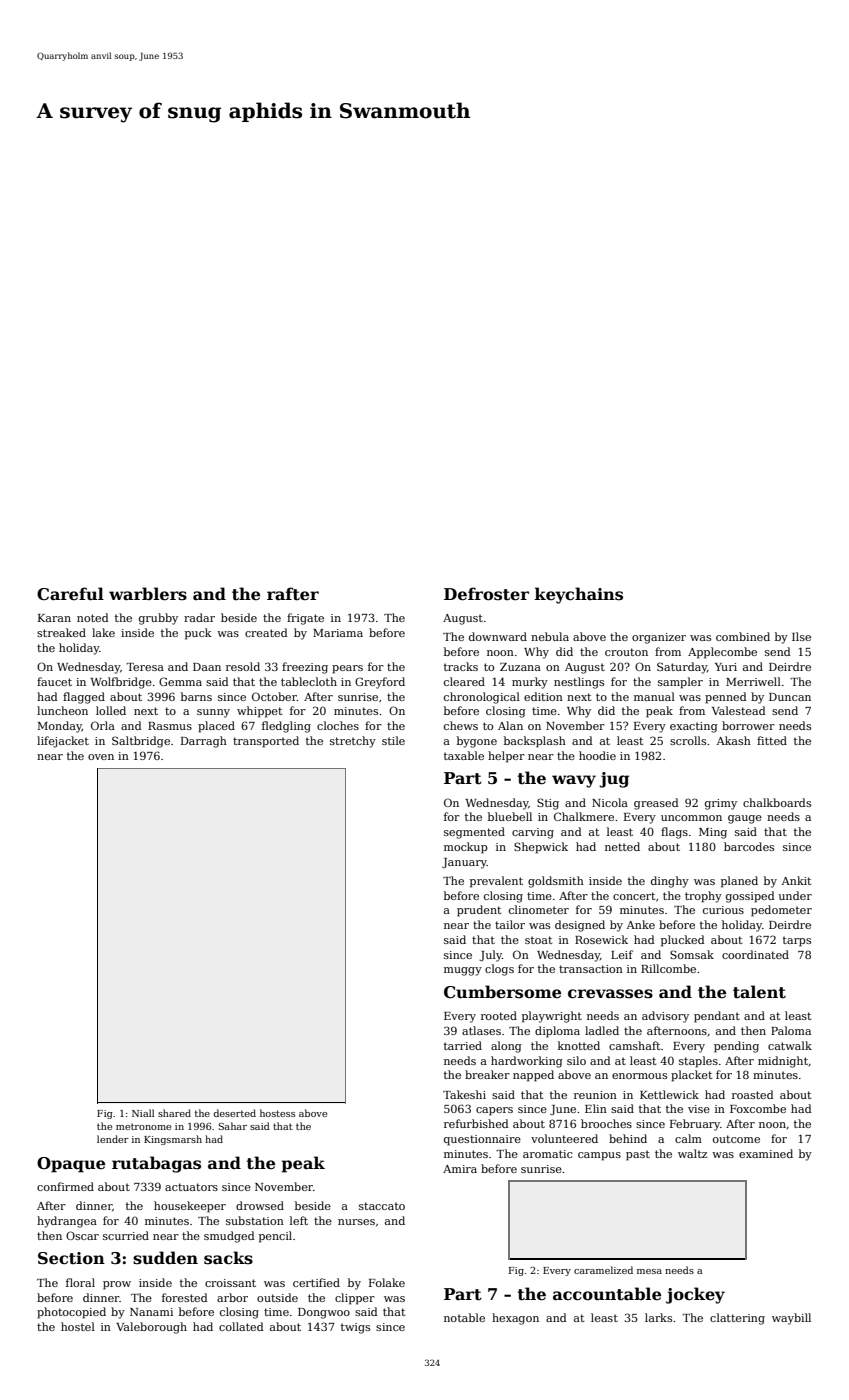  I want to click on collated, so click(241, 1326).
